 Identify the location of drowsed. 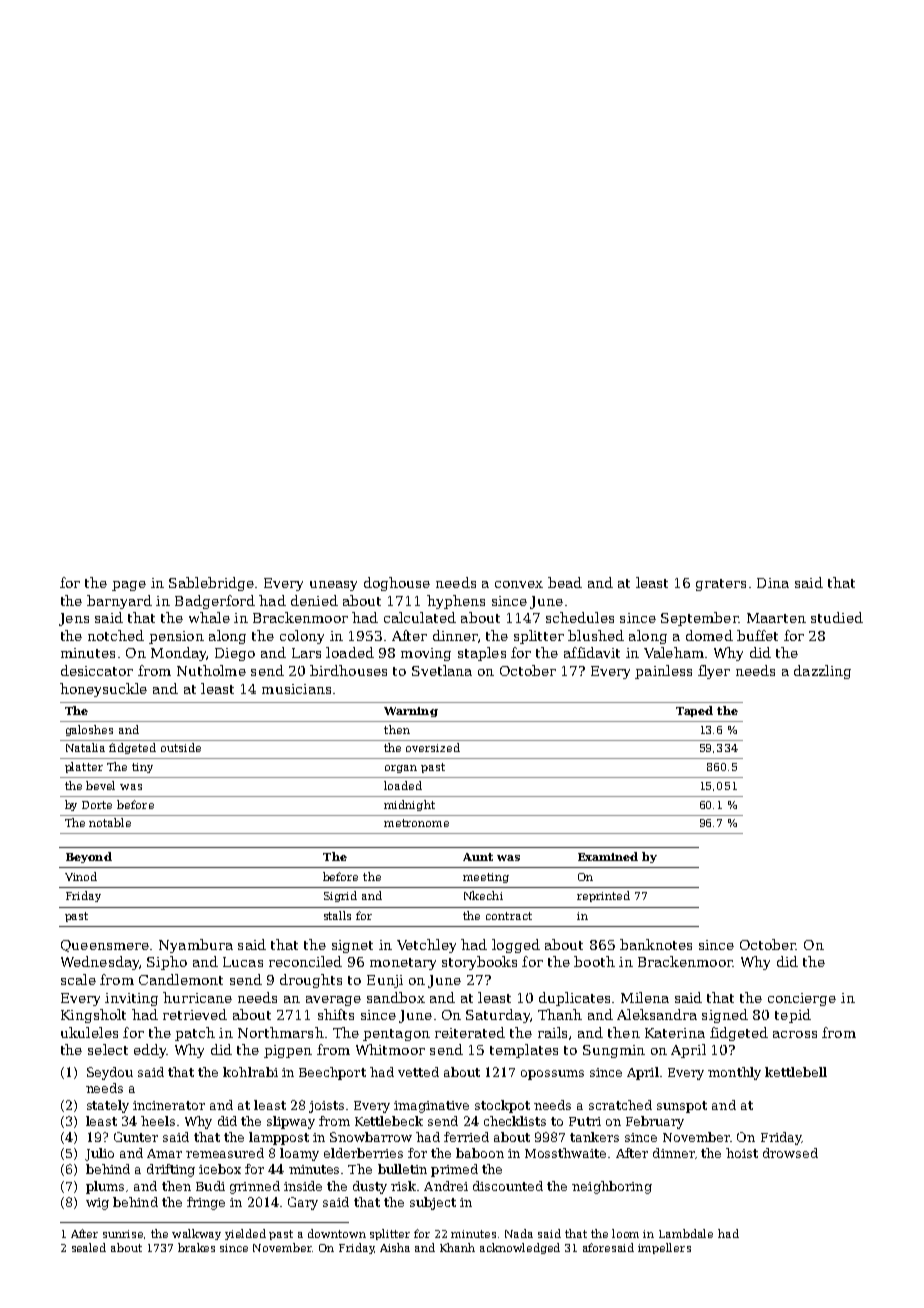
(790, 1153).
